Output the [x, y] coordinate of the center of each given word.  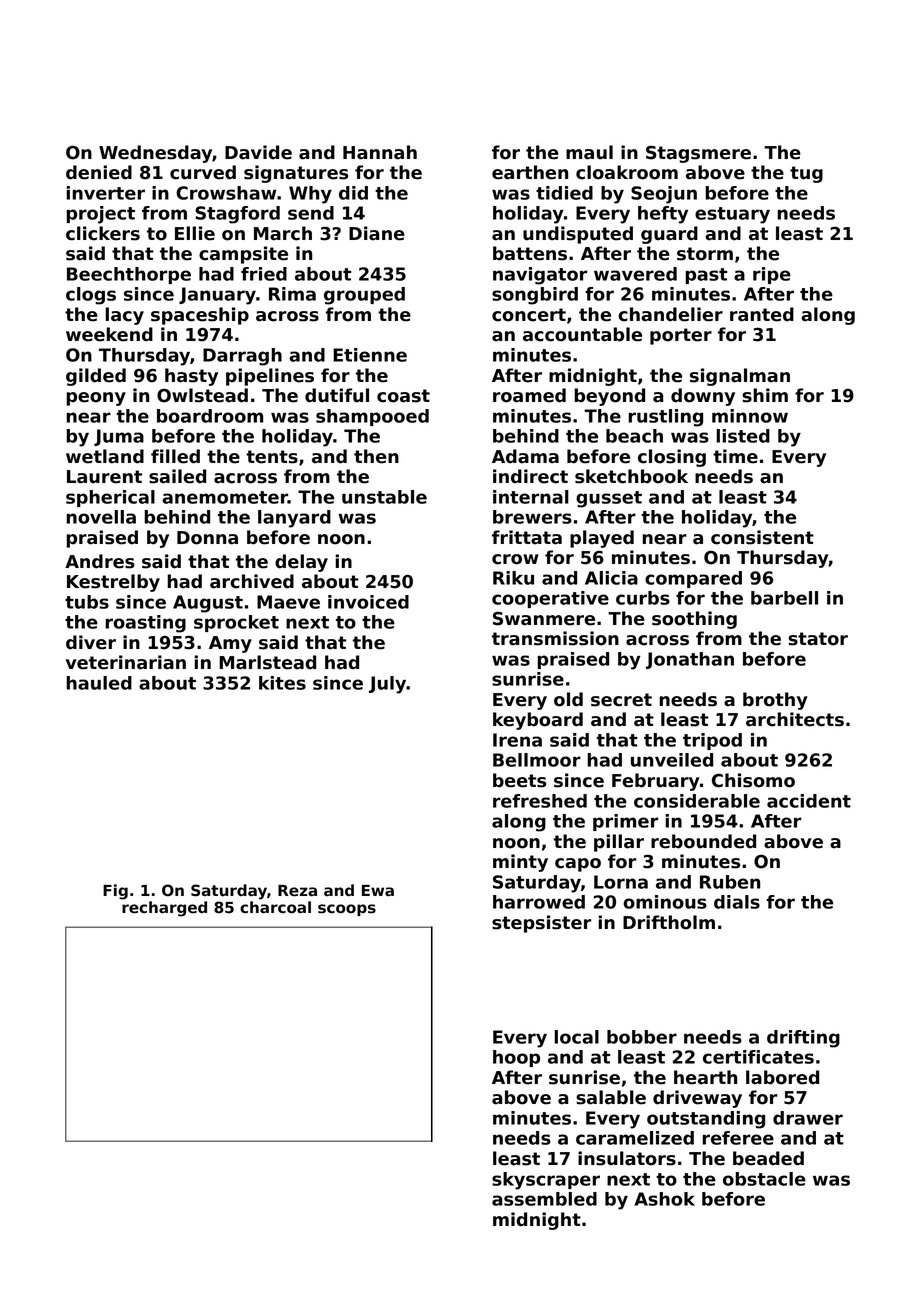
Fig [115, 892]
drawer [808, 1118]
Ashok [664, 1199]
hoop [516, 1058]
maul [589, 152]
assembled [544, 1199]
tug [806, 174]
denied [99, 172]
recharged [164, 909]
